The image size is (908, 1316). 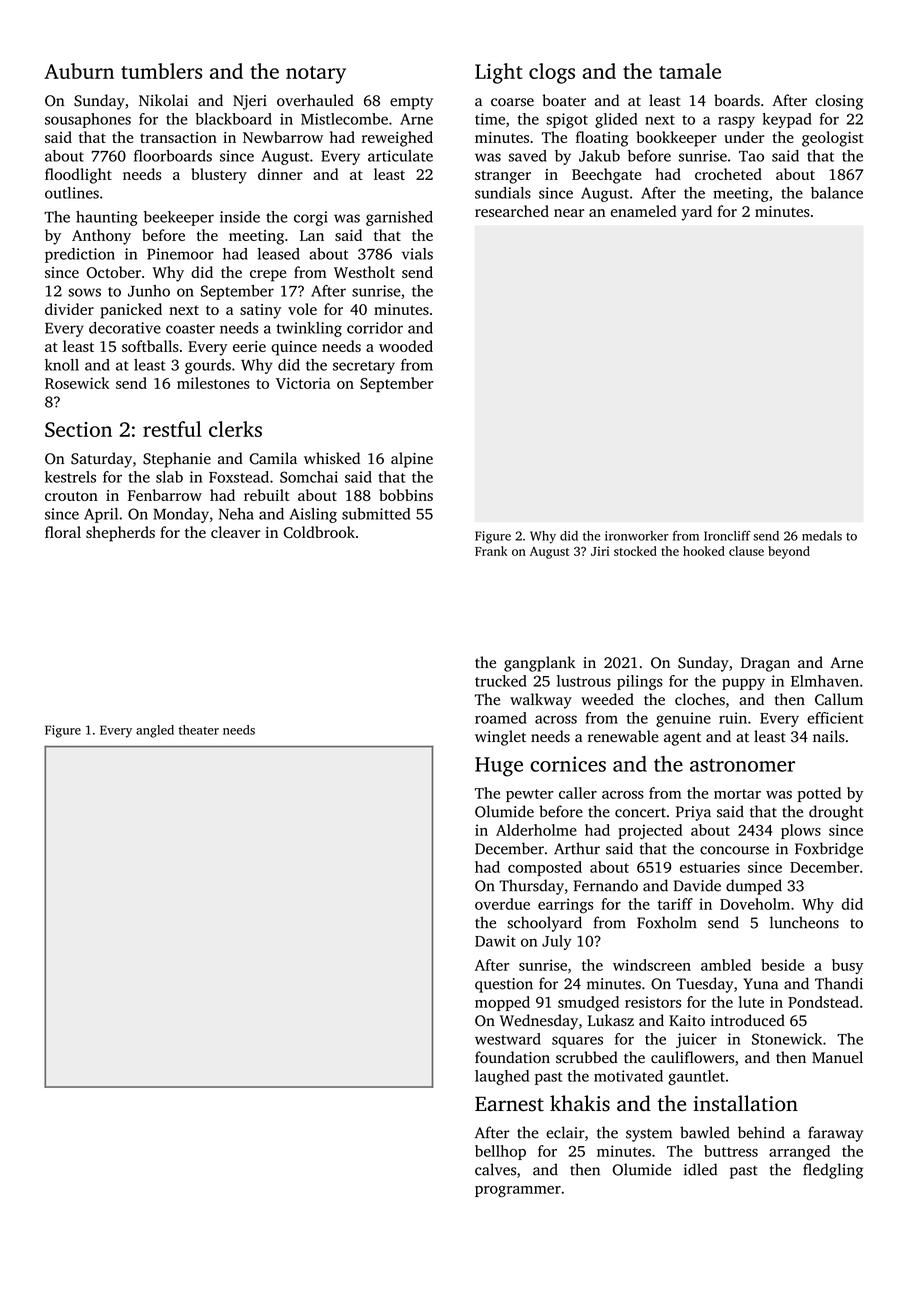 I want to click on Elmhaven, so click(x=825, y=681).
